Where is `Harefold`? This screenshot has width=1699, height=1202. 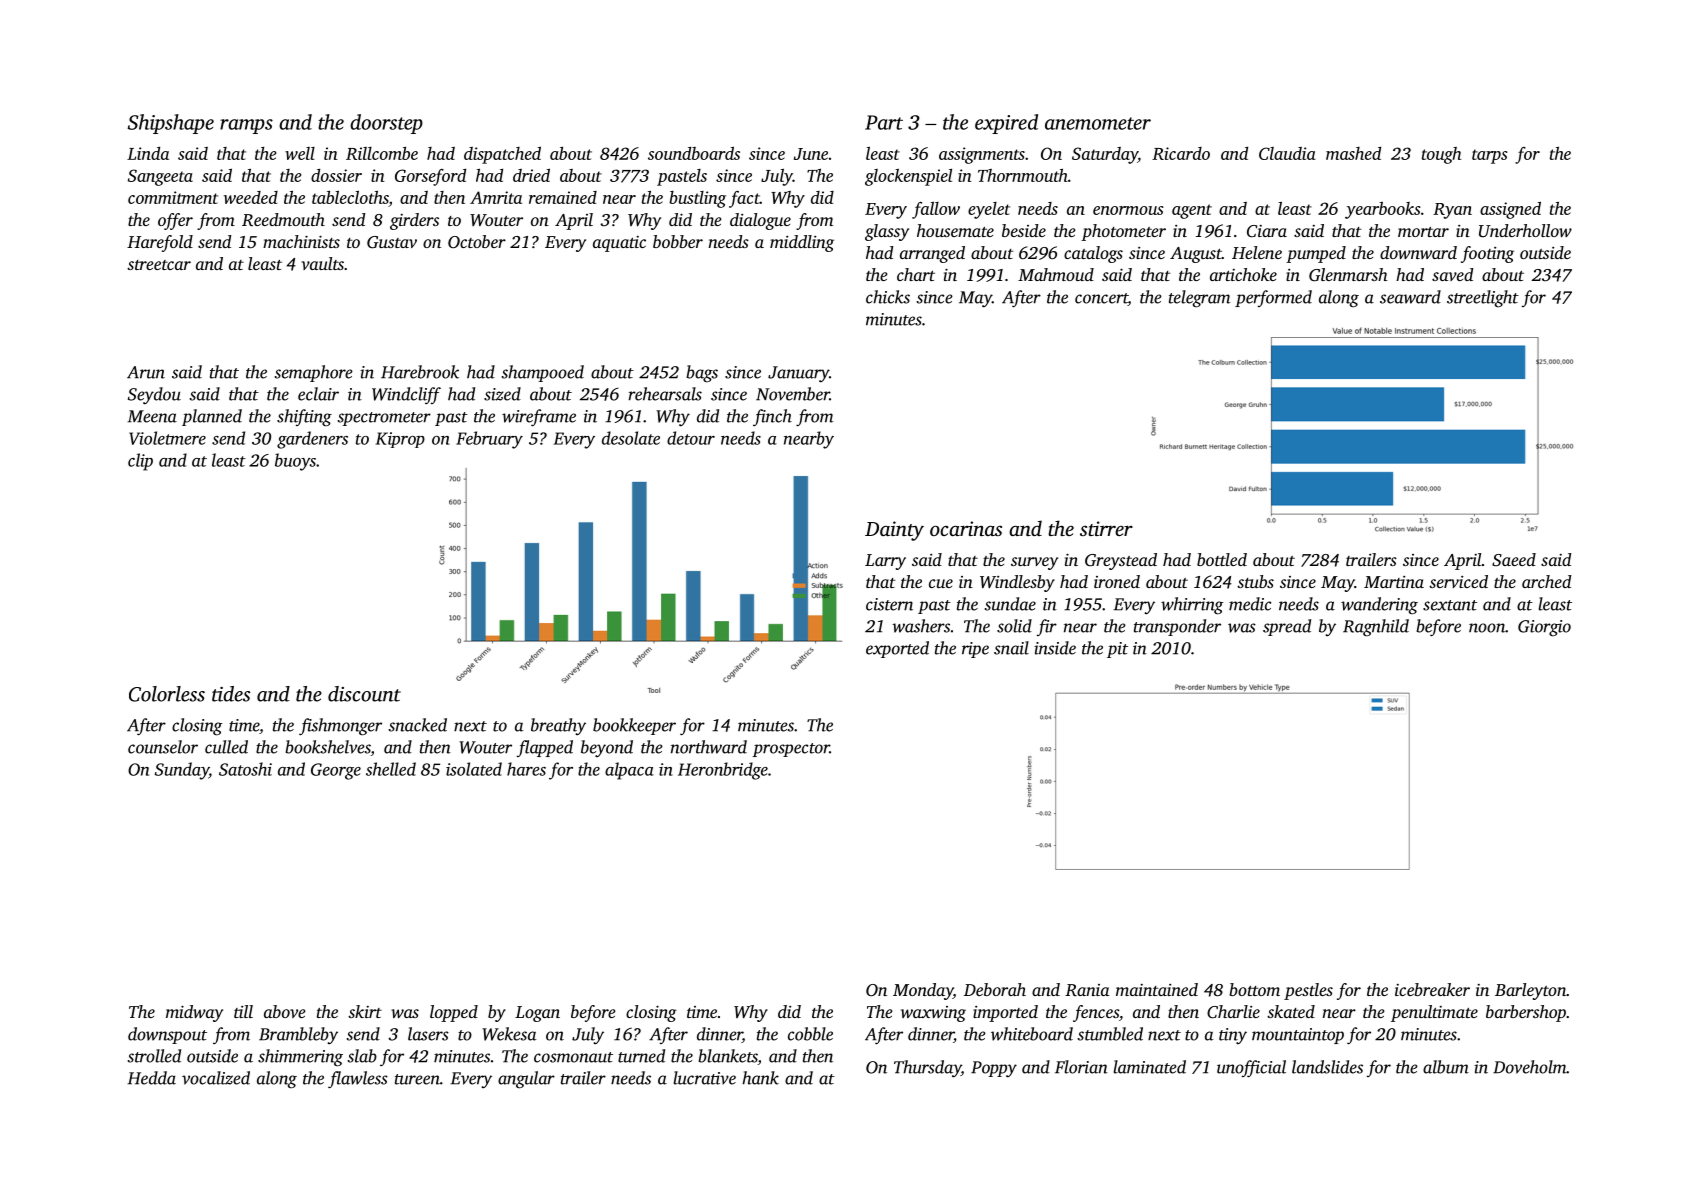
Harefold is located at coordinates (160, 243).
